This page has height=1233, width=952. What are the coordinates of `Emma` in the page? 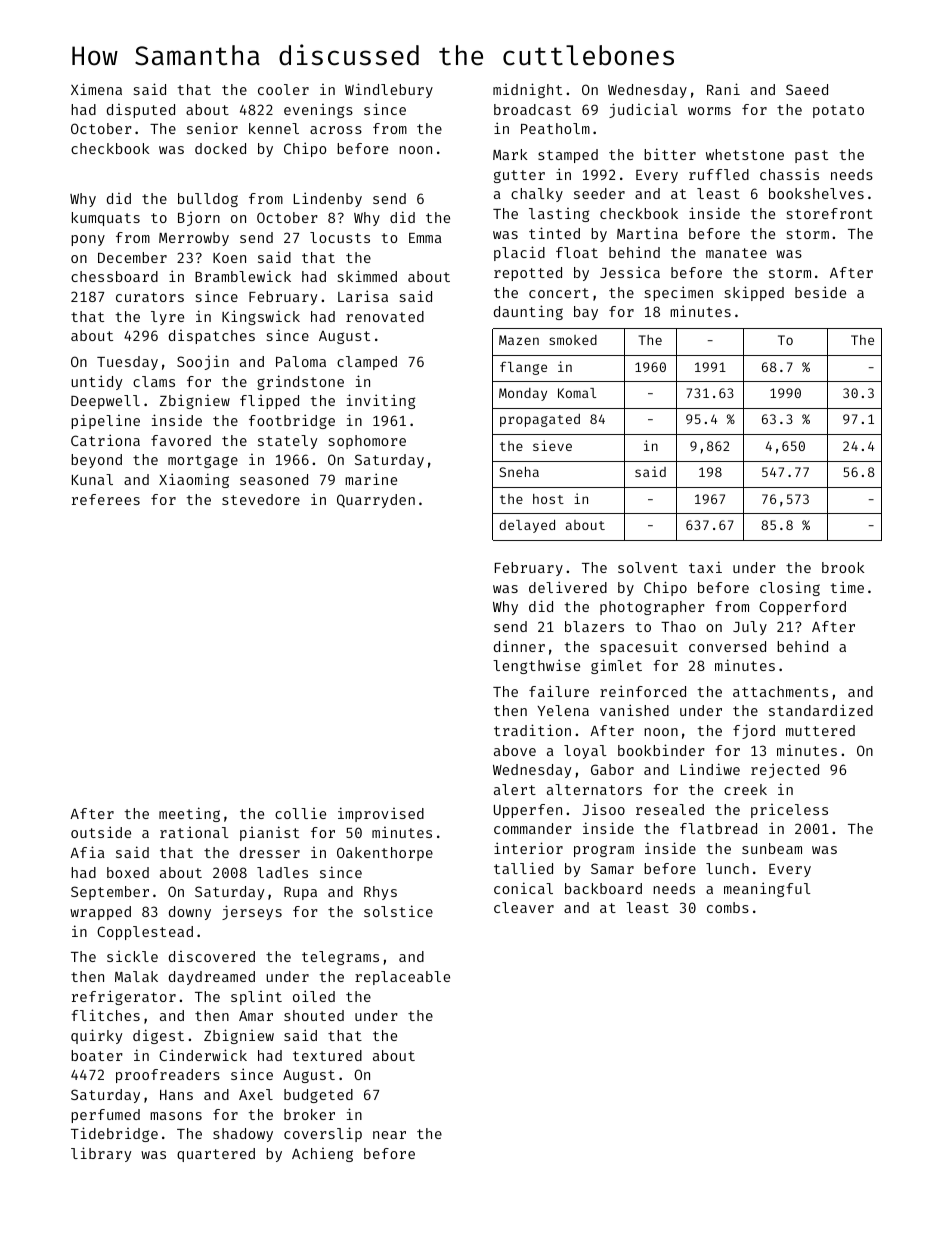 It's located at (425, 238).
